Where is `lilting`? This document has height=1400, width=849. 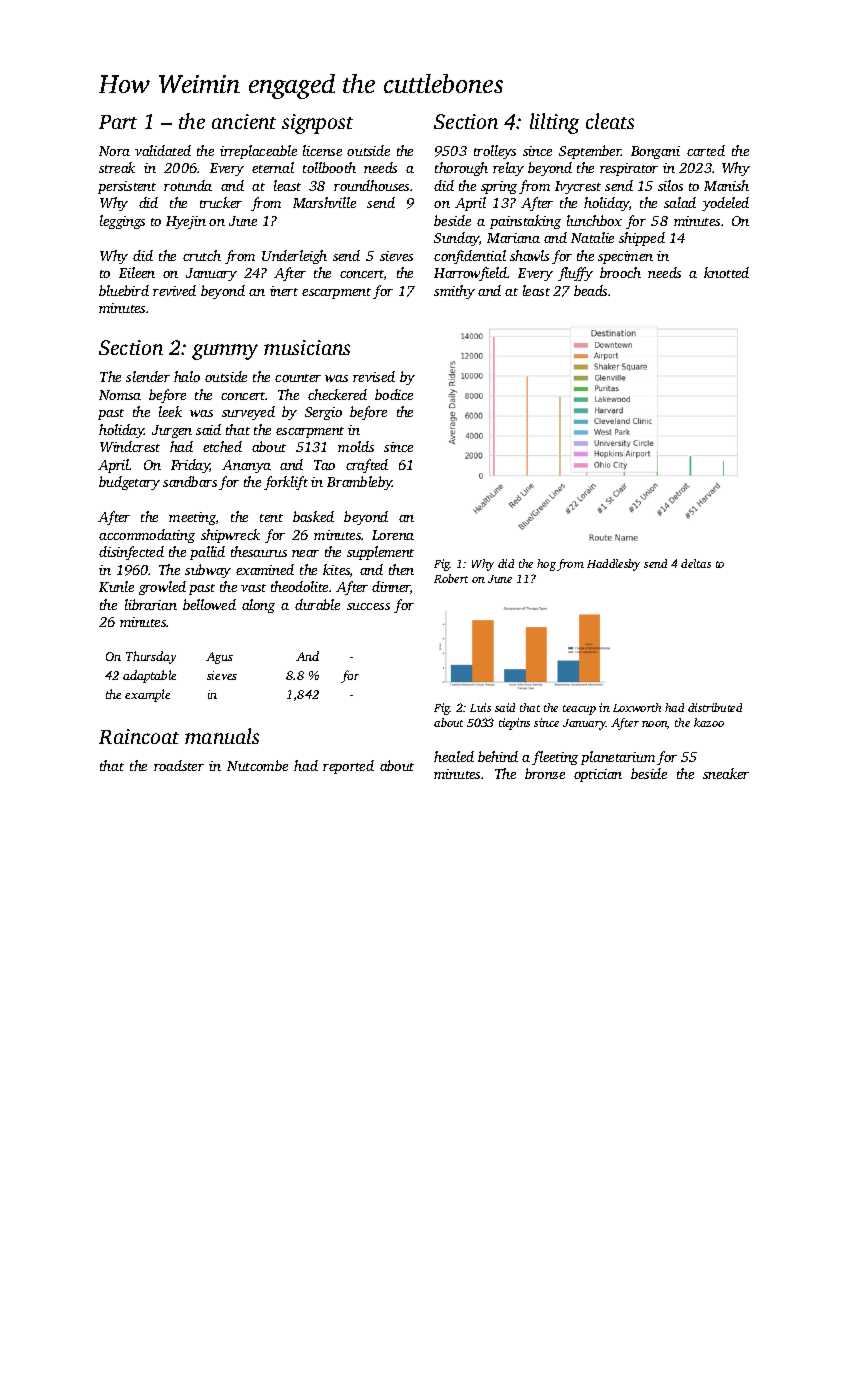
lilting is located at coordinates (554, 123).
